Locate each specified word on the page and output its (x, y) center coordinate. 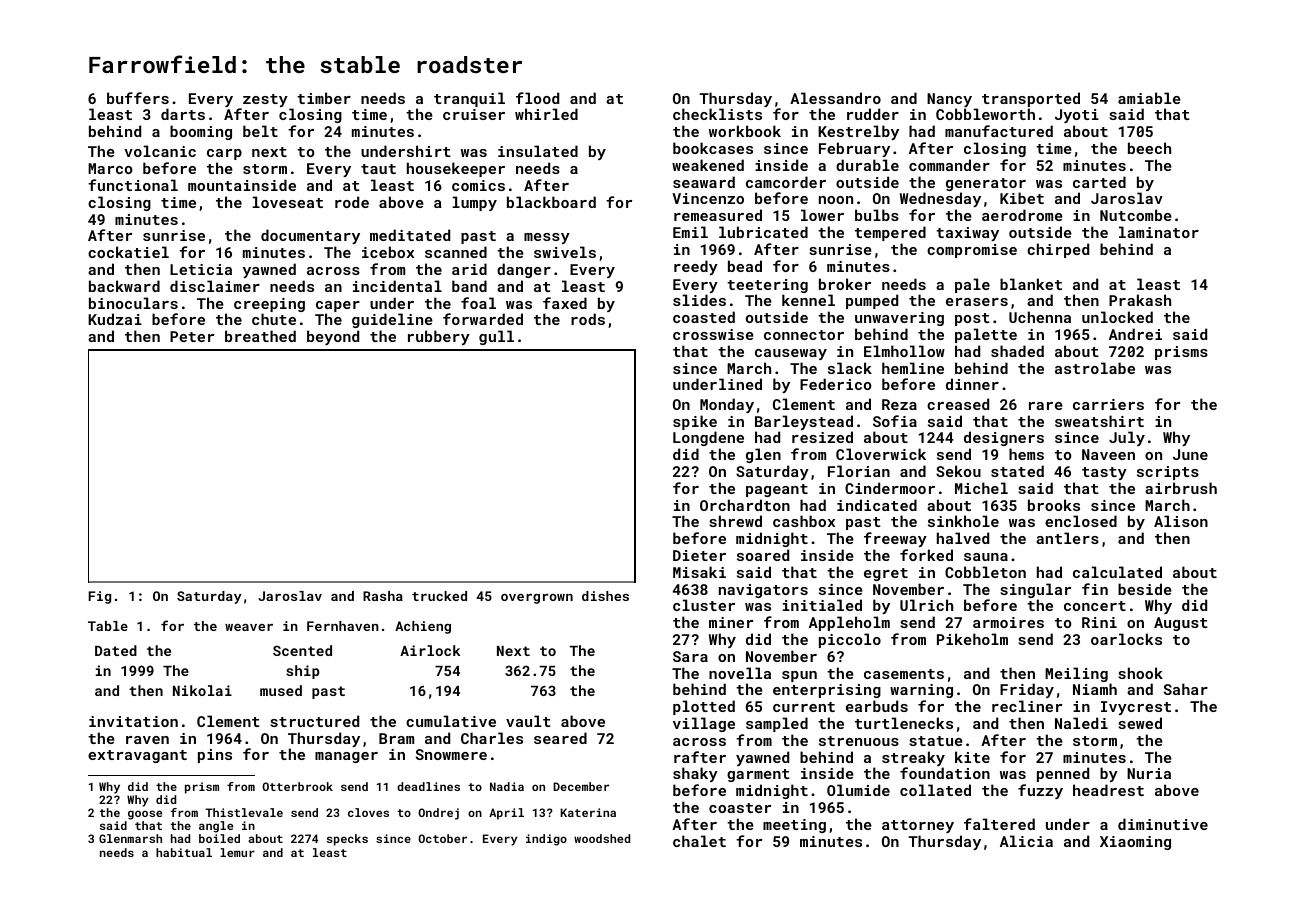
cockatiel (128, 252)
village (704, 724)
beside (1145, 589)
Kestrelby (858, 132)
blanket (1031, 284)
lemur (237, 852)
